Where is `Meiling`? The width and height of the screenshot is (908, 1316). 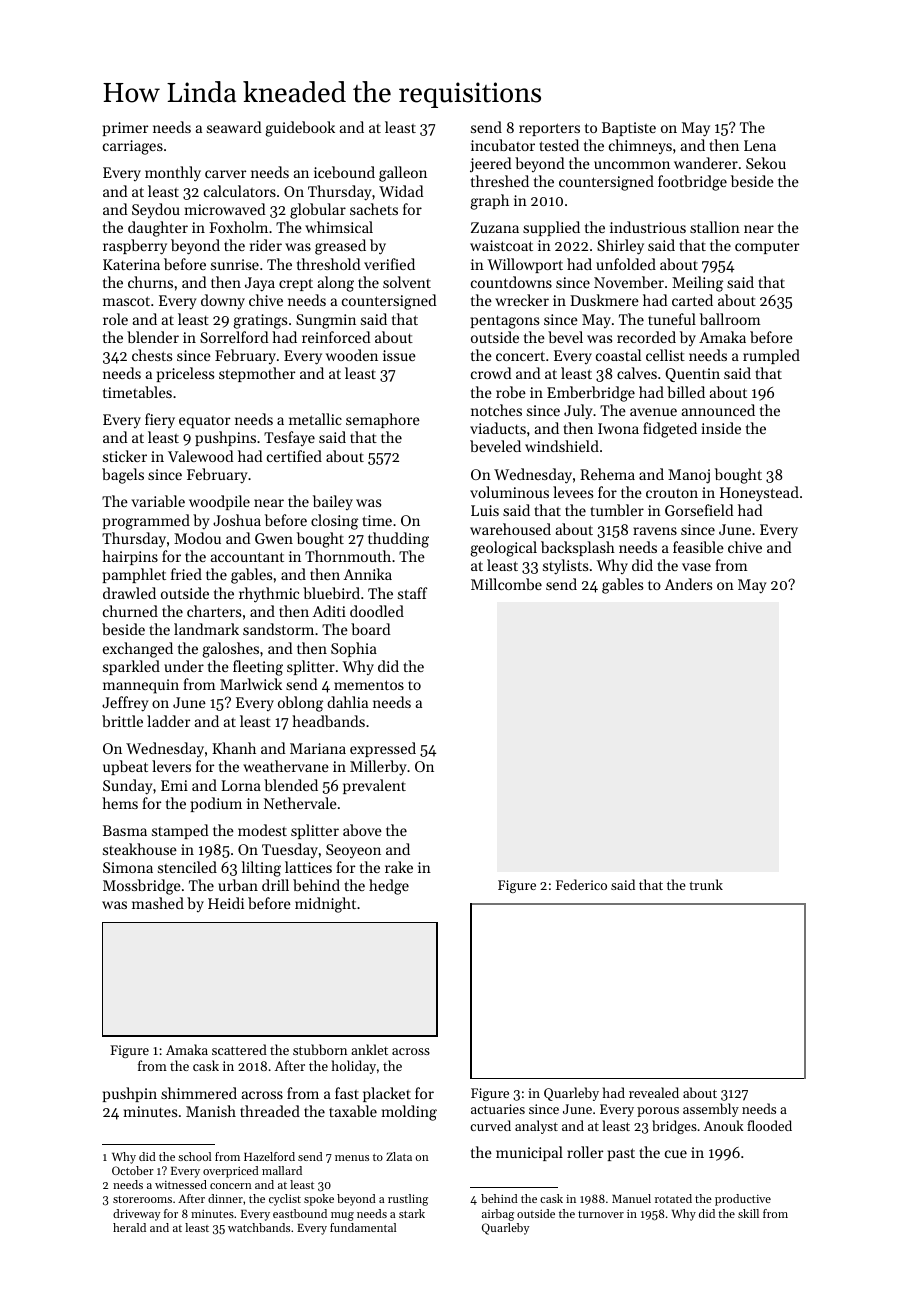
Meiling is located at coordinates (697, 284).
